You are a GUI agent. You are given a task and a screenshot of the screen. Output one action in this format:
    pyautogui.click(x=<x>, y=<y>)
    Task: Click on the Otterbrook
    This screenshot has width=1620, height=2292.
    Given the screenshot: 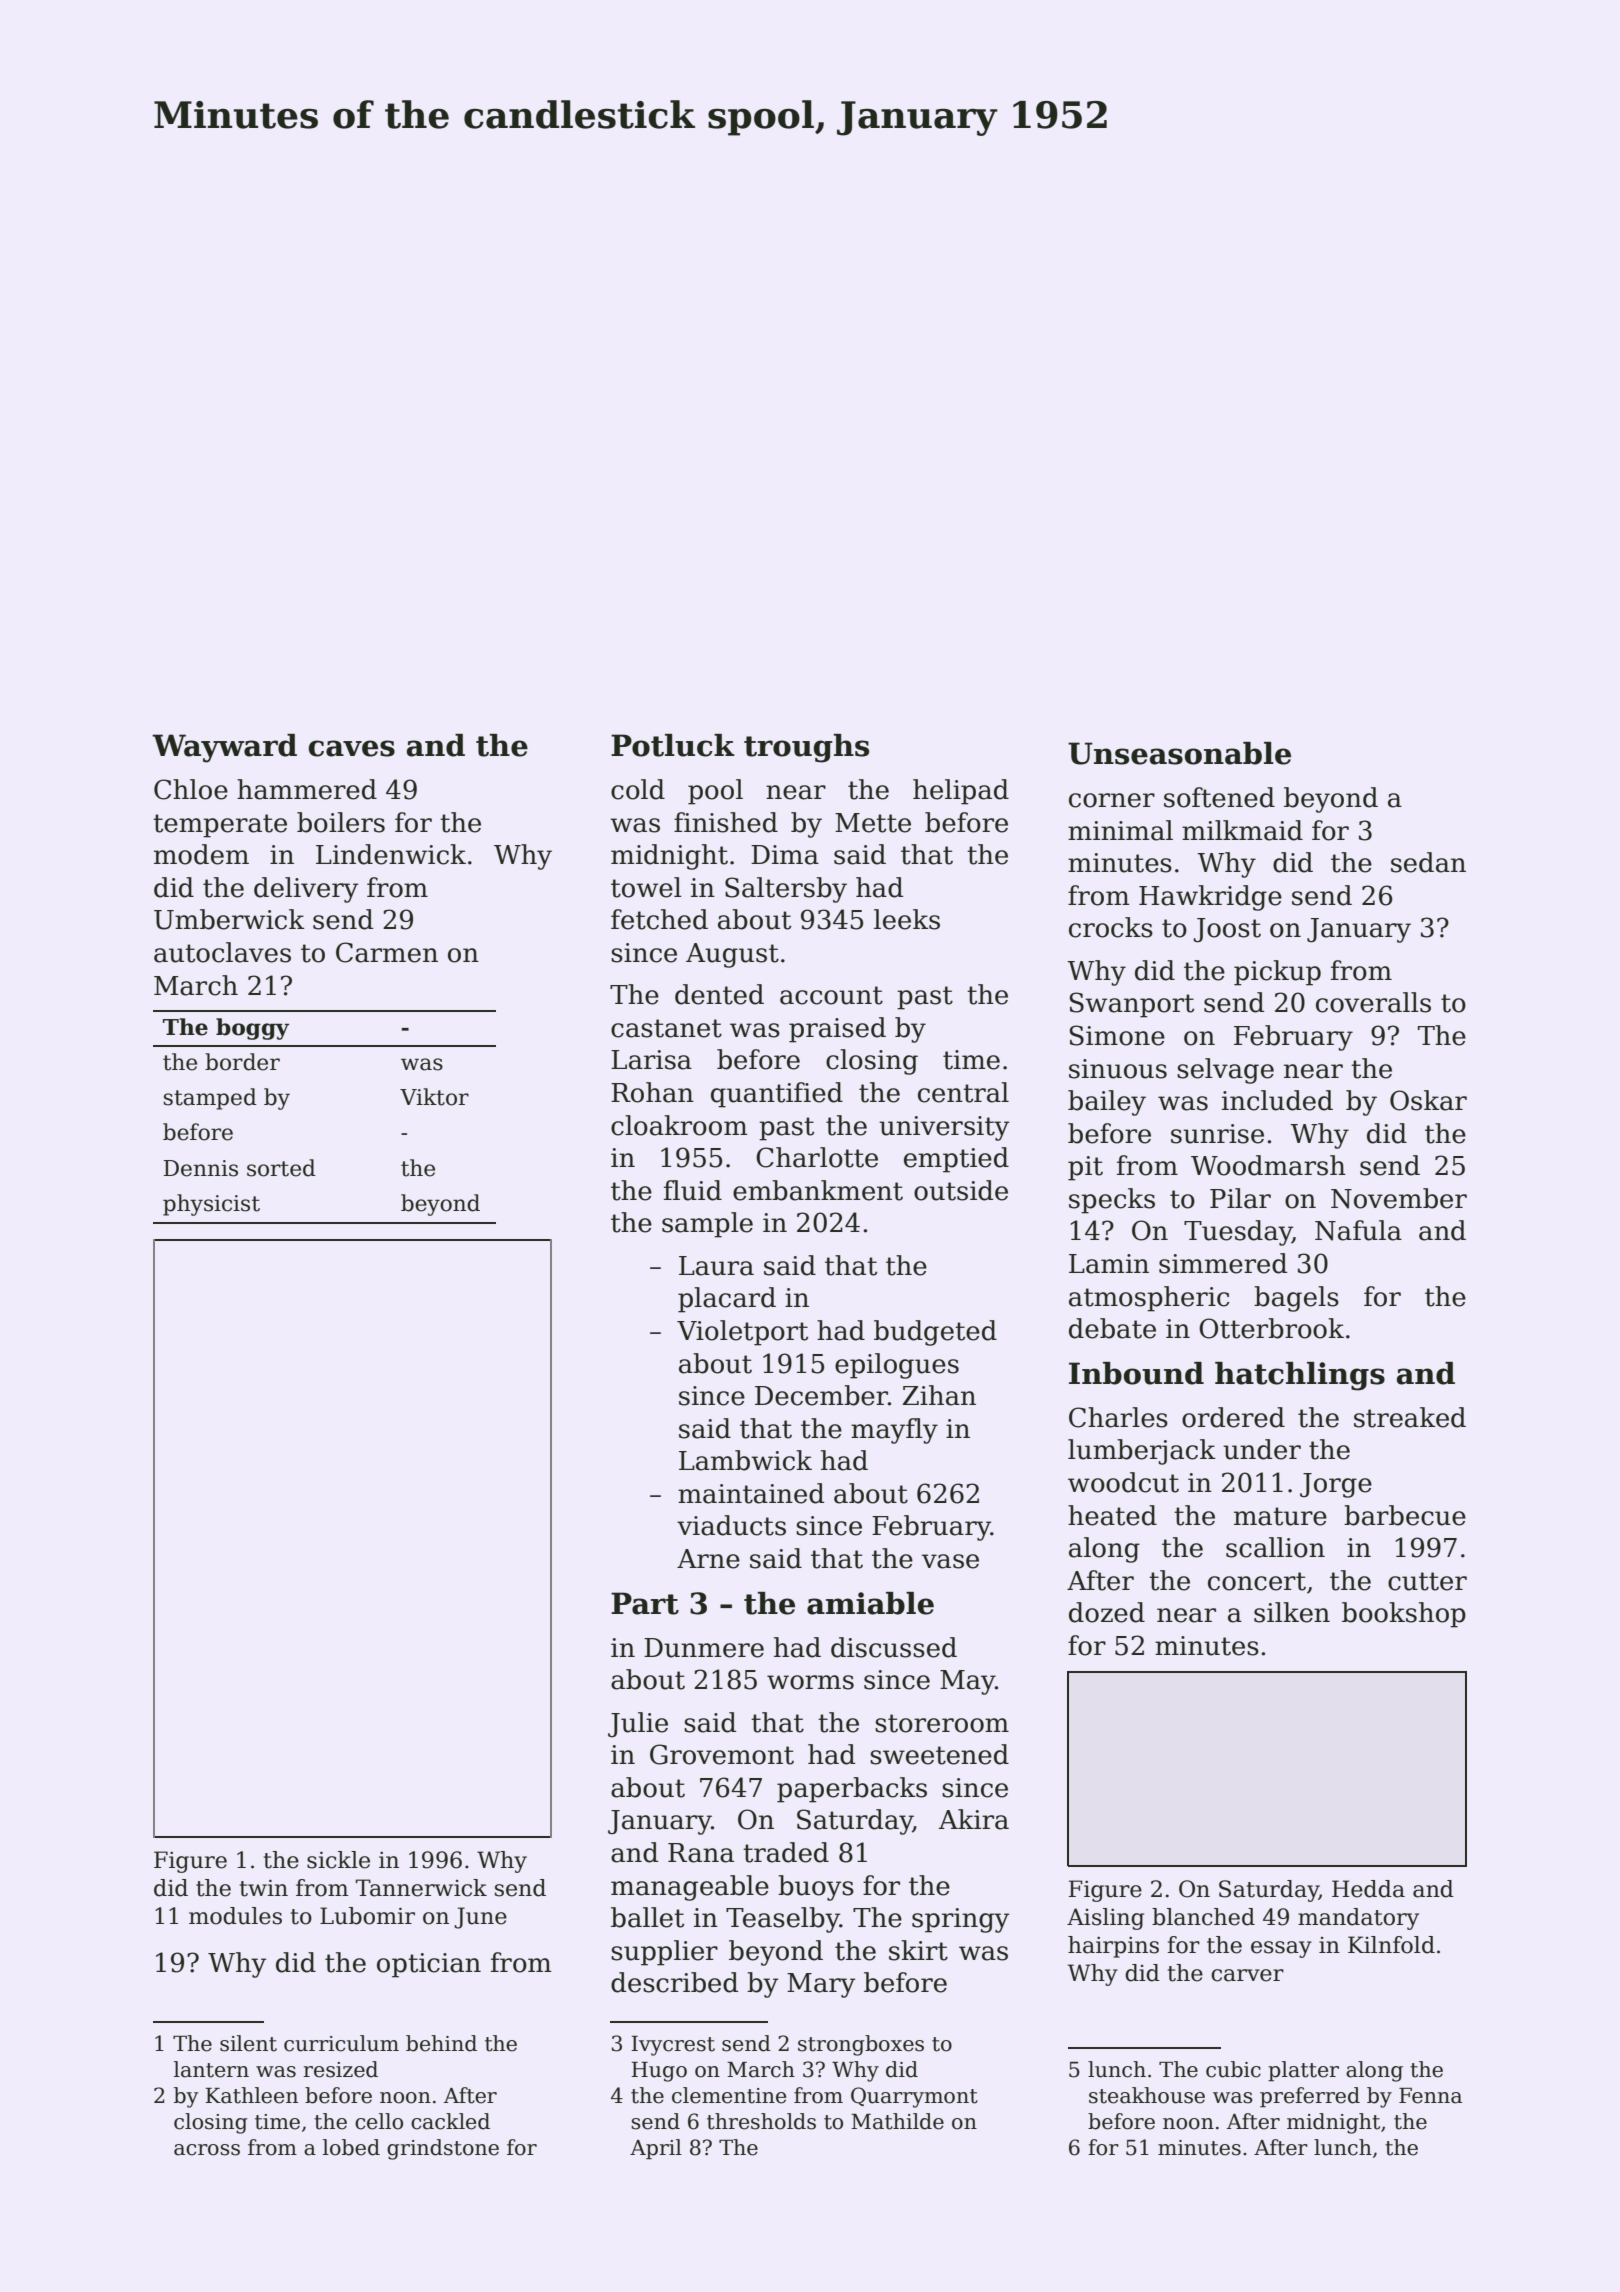 What is the action you would take?
    pyautogui.click(x=1271, y=1328)
